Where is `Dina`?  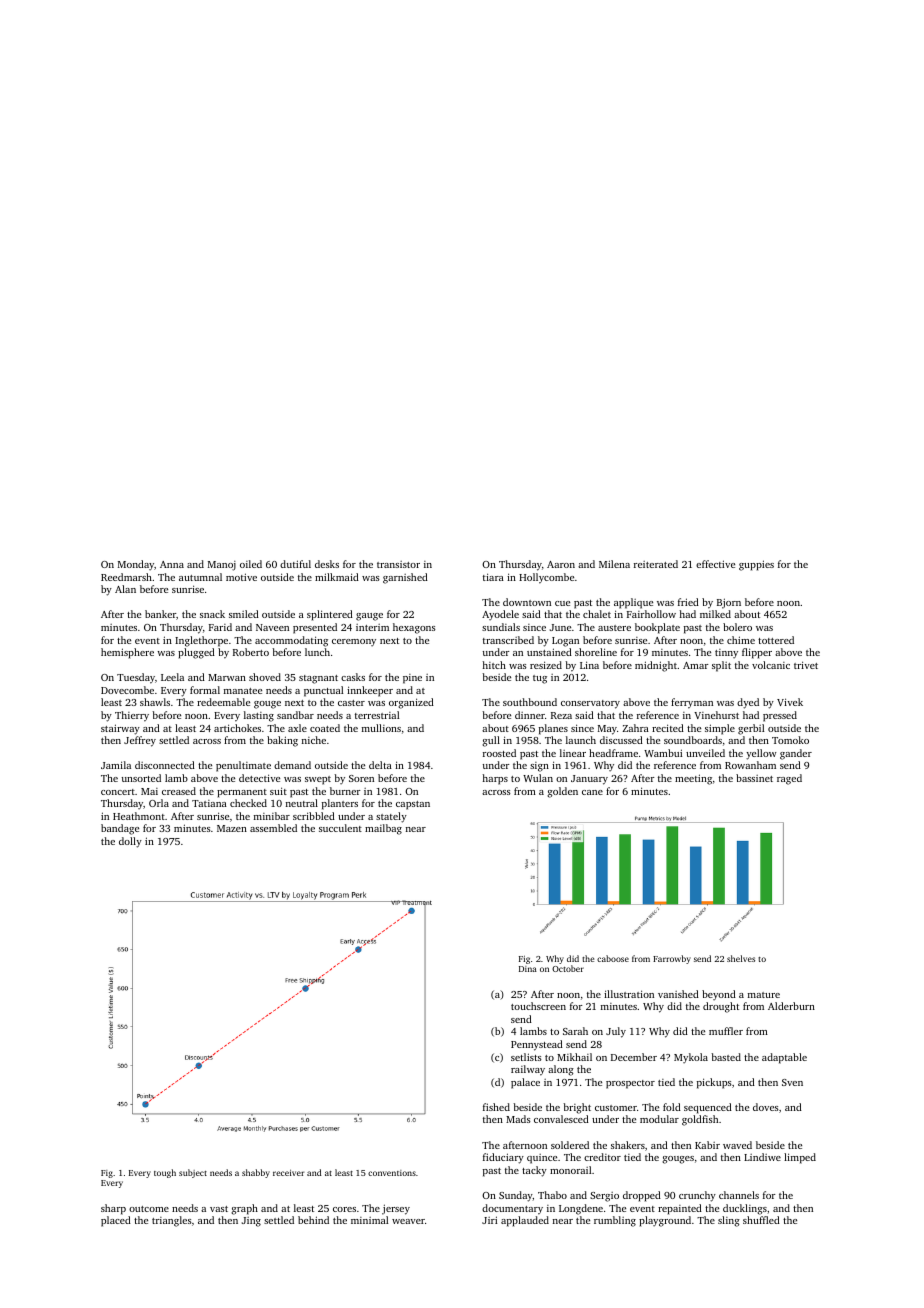 Dina is located at coordinates (528, 969).
